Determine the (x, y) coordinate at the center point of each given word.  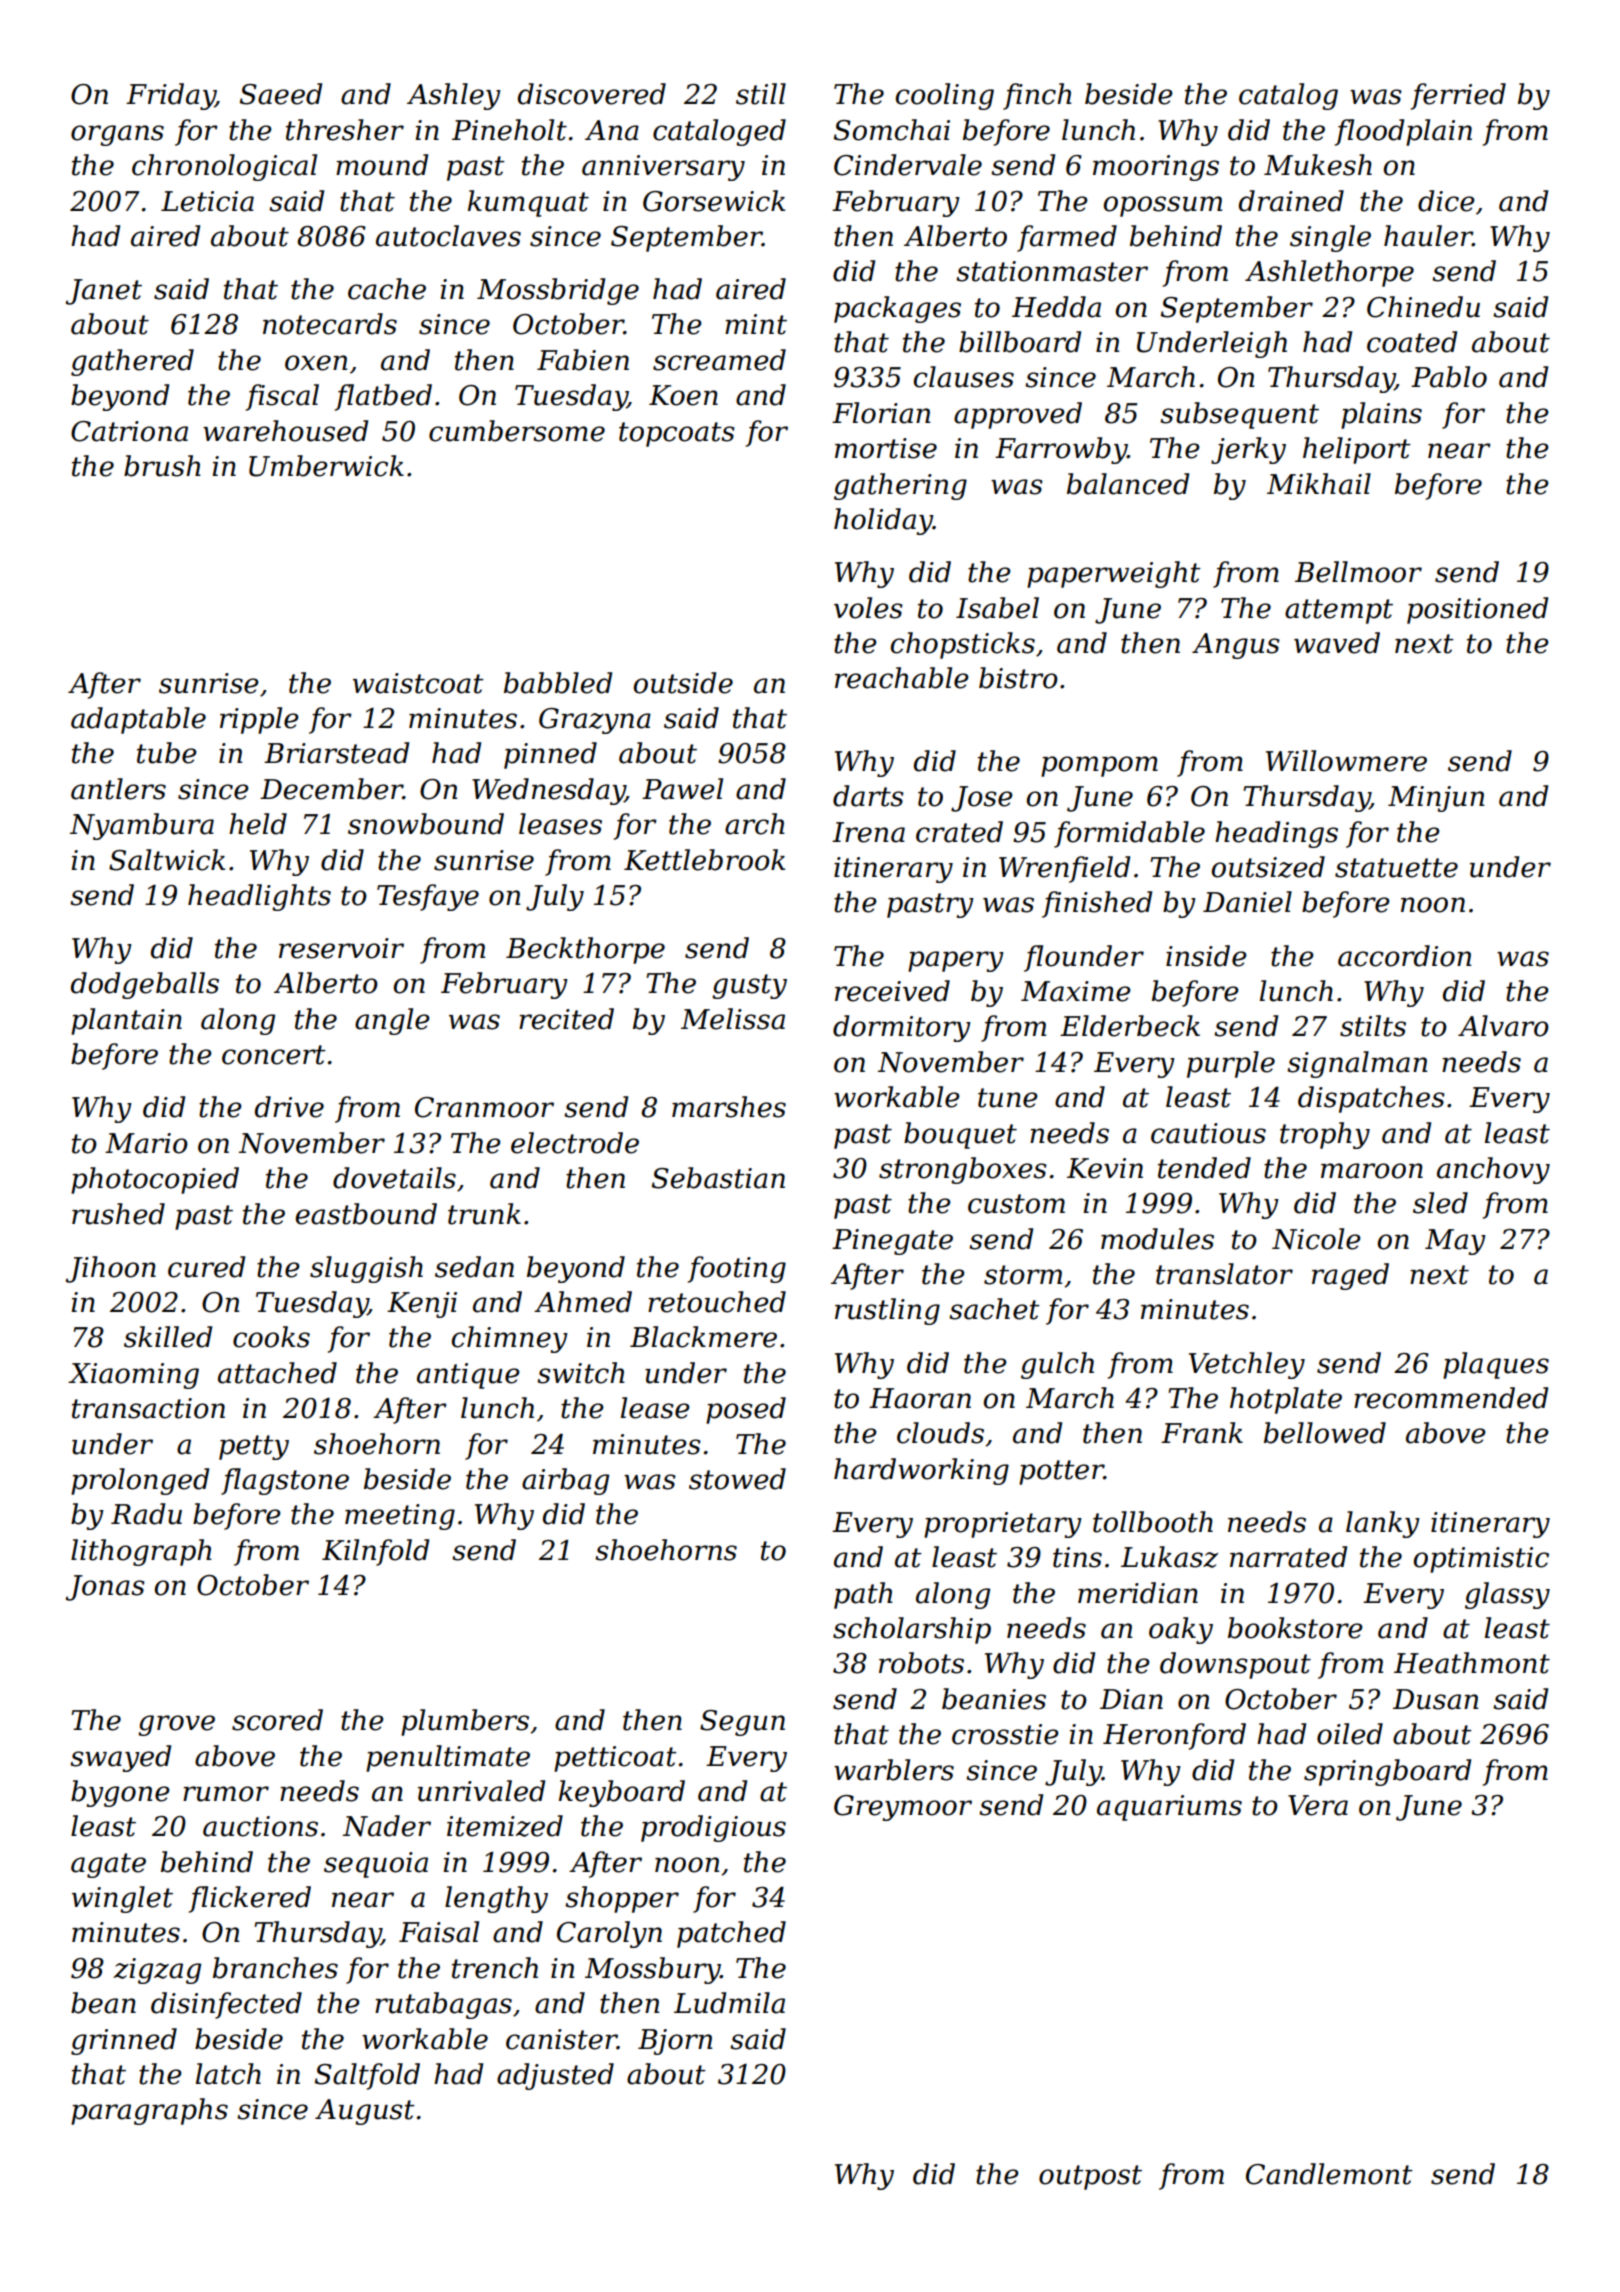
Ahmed (583, 1302)
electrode (575, 1143)
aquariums (1169, 1808)
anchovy (1493, 1170)
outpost (1090, 2177)
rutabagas (443, 2005)
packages (897, 309)
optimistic (1481, 1560)
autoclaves (448, 236)
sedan (474, 1267)
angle (392, 1021)
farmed (1067, 238)
